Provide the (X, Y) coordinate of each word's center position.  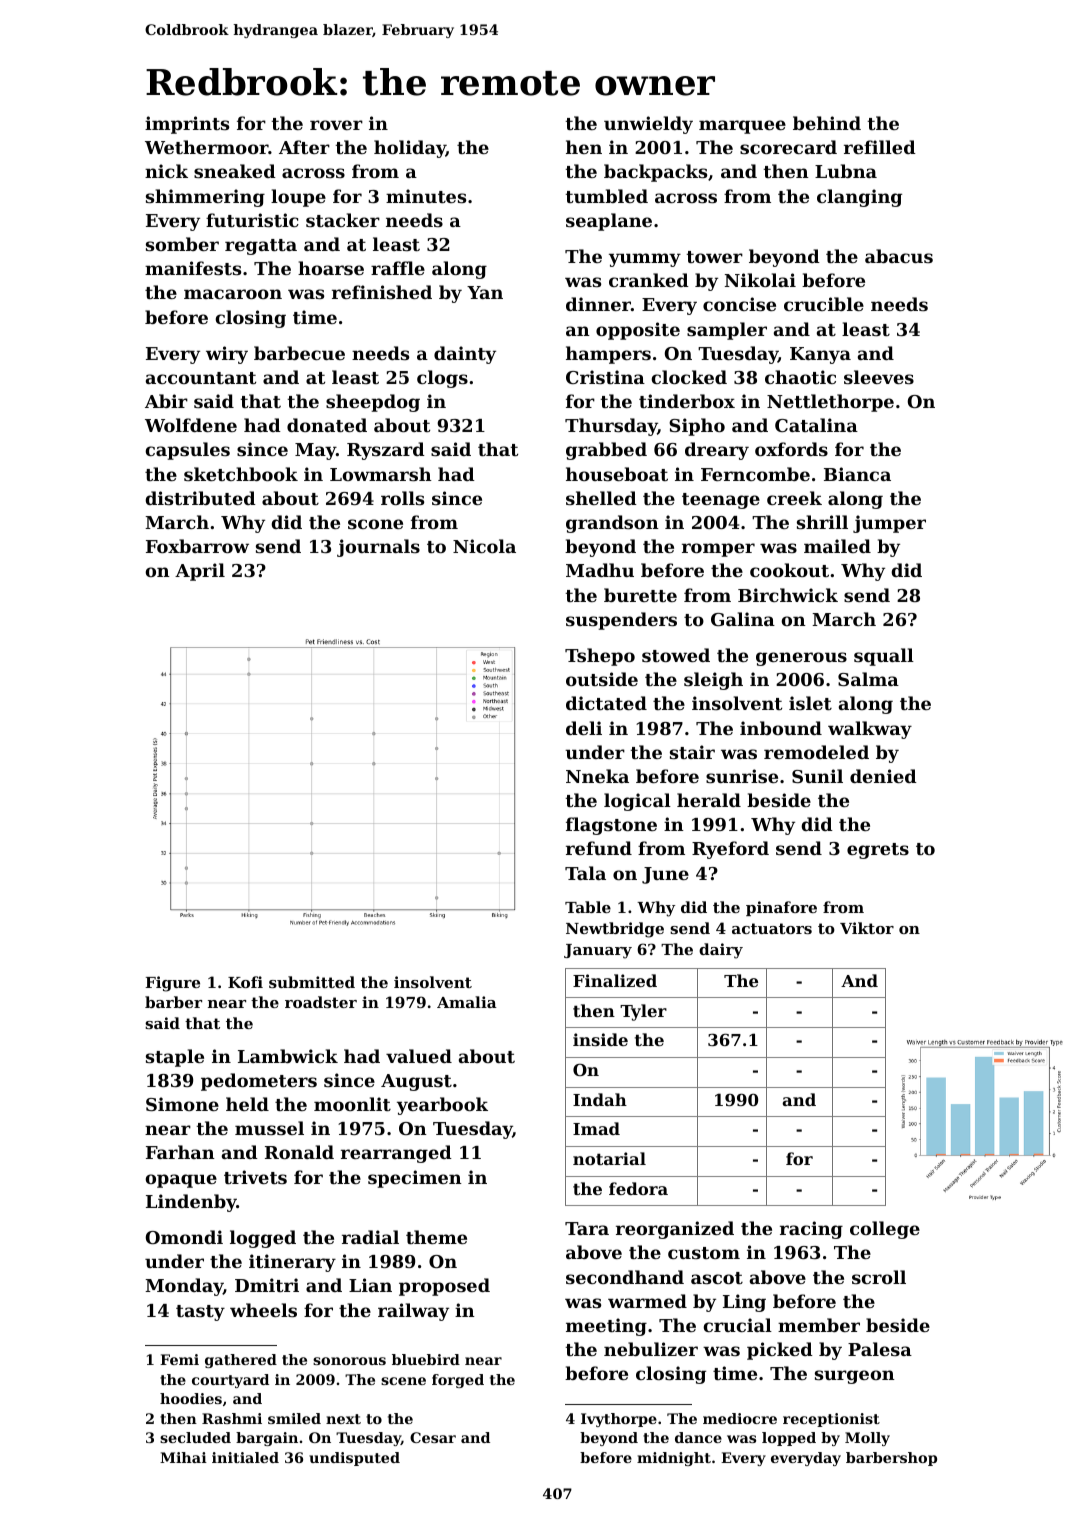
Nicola (484, 546)
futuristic (252, 220)
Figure (172, 984)
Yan (485, 292)
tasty (200, 1313)
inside (600, 1039)
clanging (859, 198)
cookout (789, 570)
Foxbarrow (197, 546)
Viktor (867, 928)
